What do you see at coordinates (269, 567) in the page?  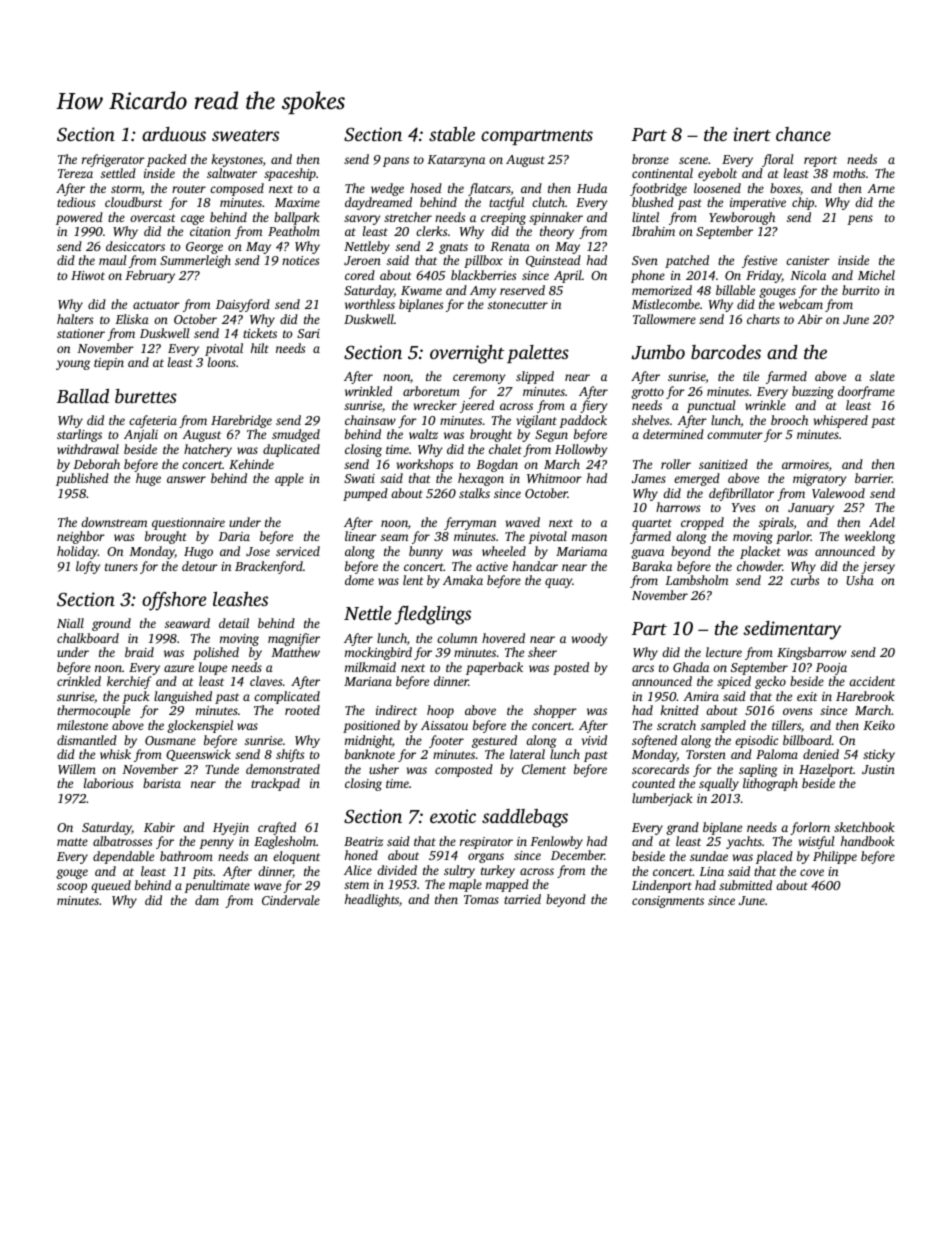 I see `Brackenford` at bounding box center [269, 567].
